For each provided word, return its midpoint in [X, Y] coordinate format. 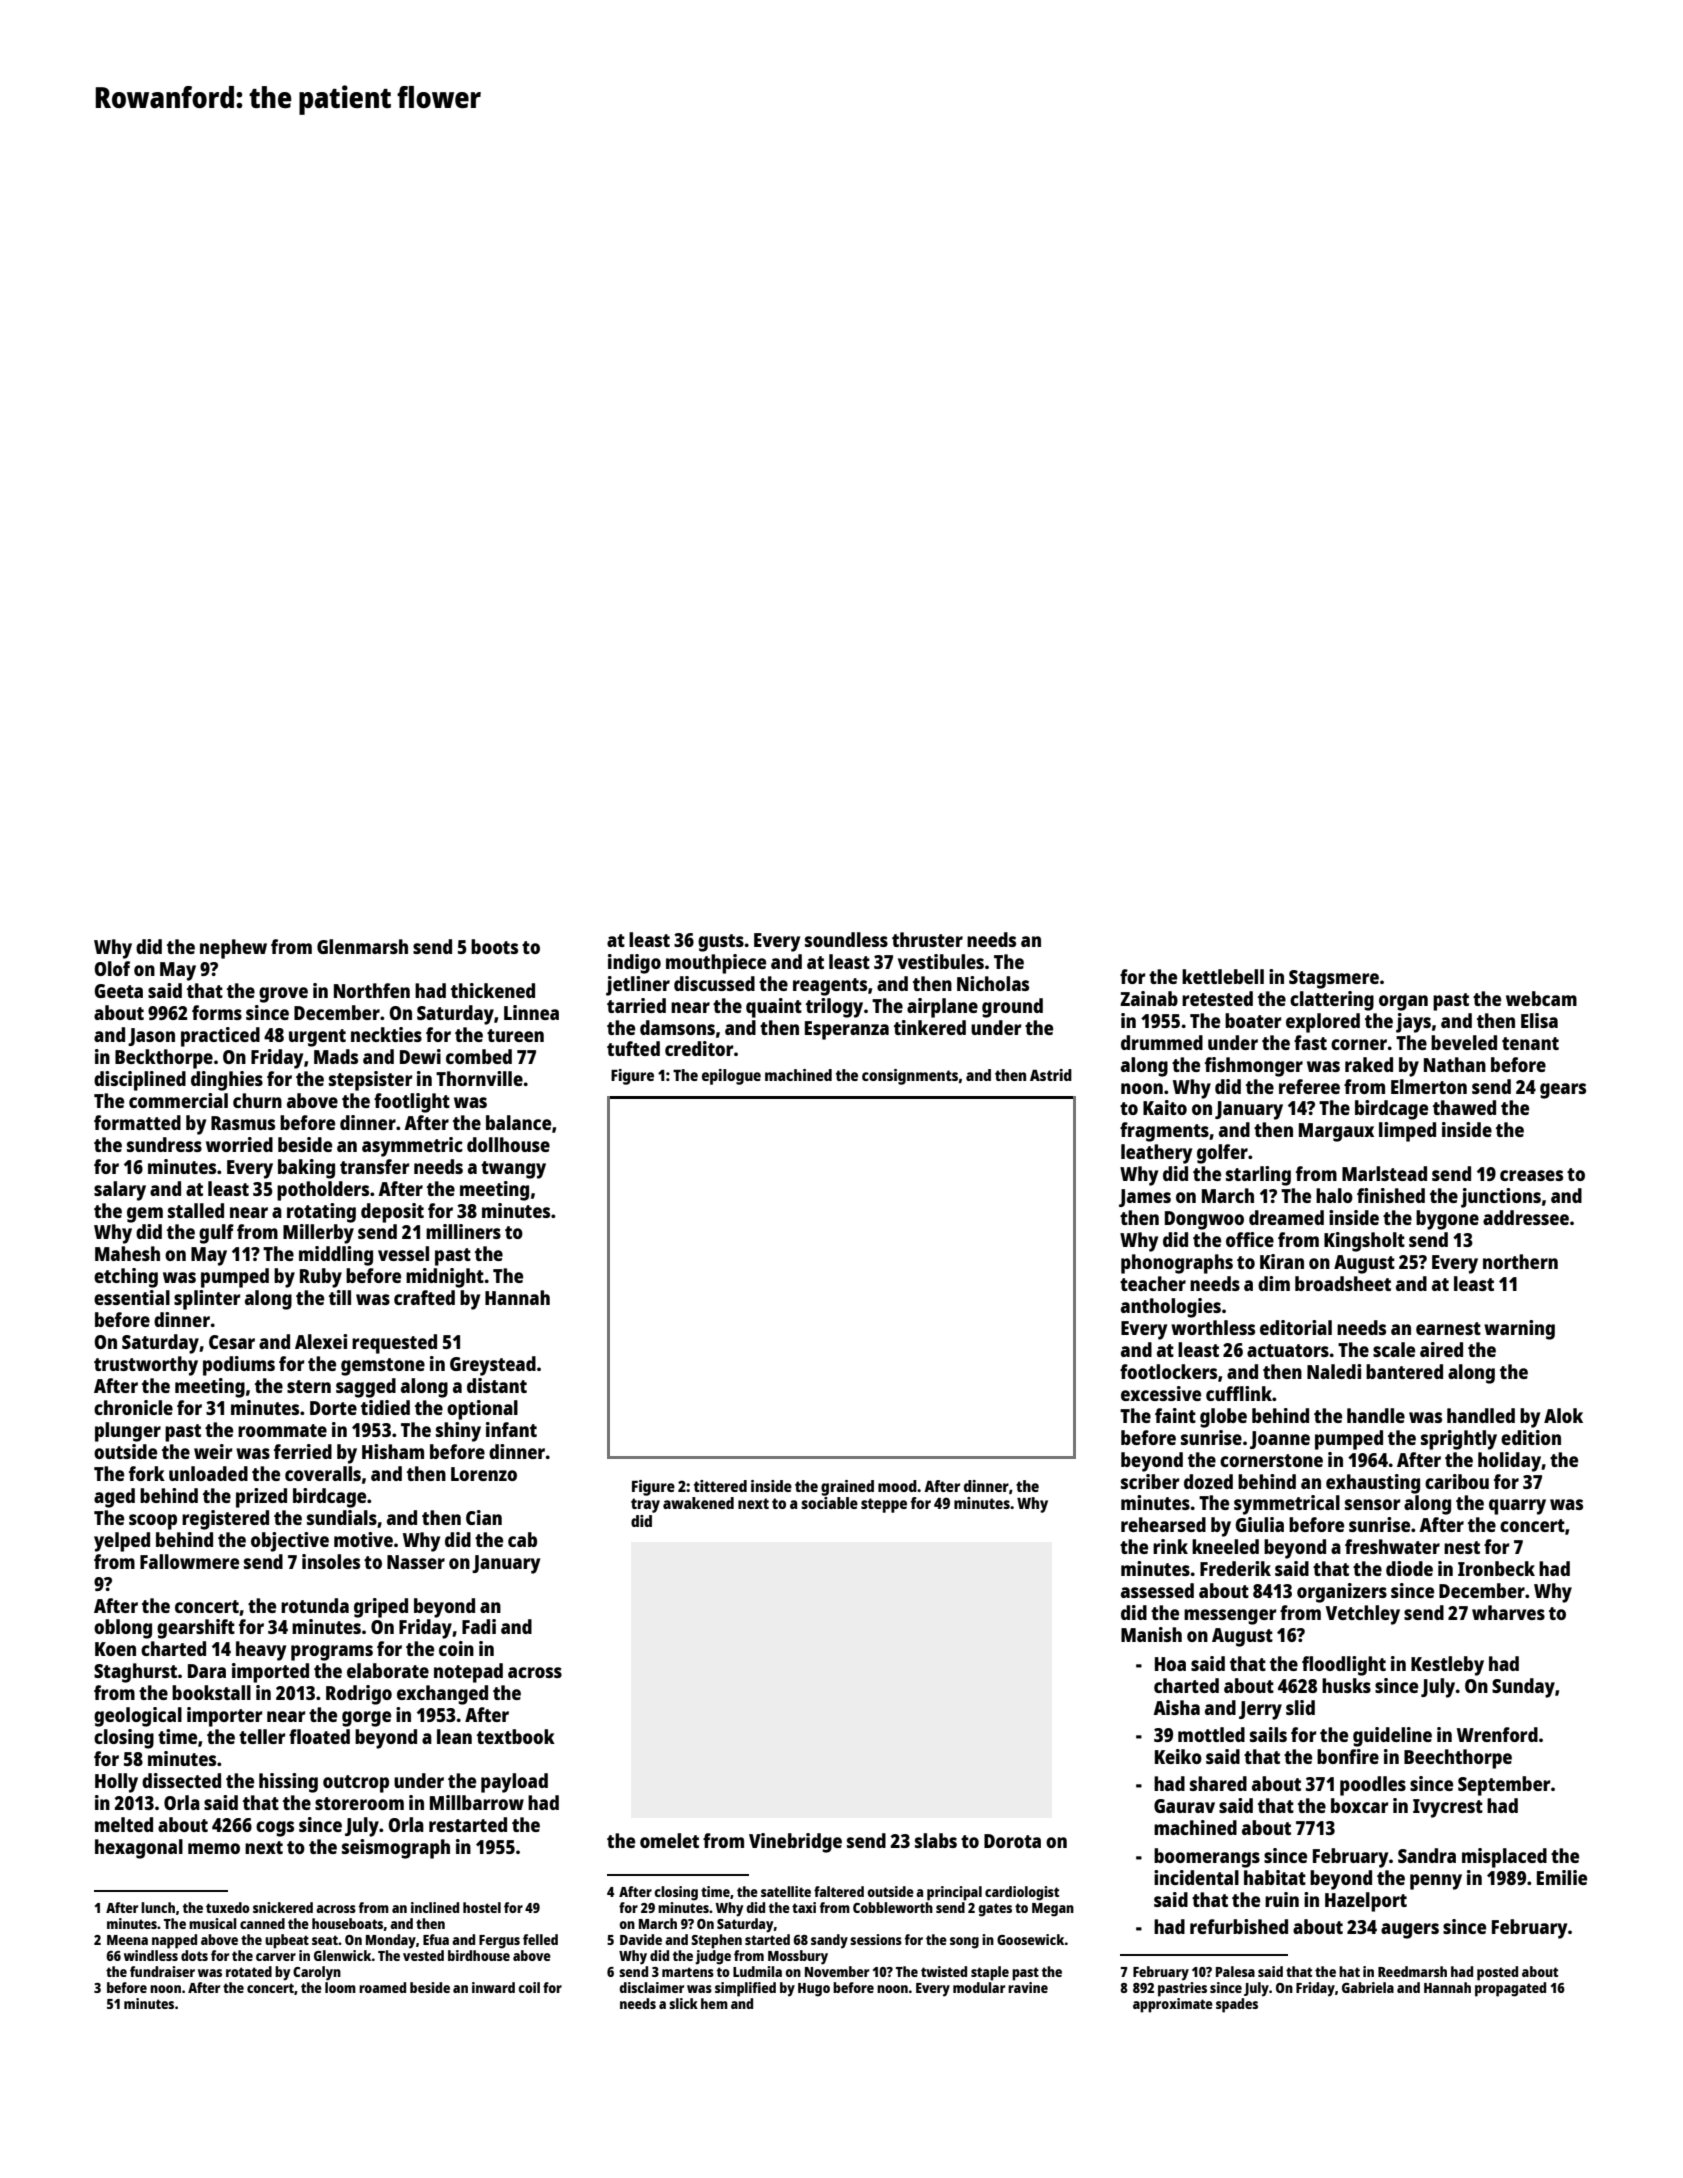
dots [194, 1955]
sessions [876, 1939]
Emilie [1562, 1877]
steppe [884, 1505]
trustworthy [146, 1366]
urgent [317, 1038]
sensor [1373, 1504]
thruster [927, 939]
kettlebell [1223, 976]
